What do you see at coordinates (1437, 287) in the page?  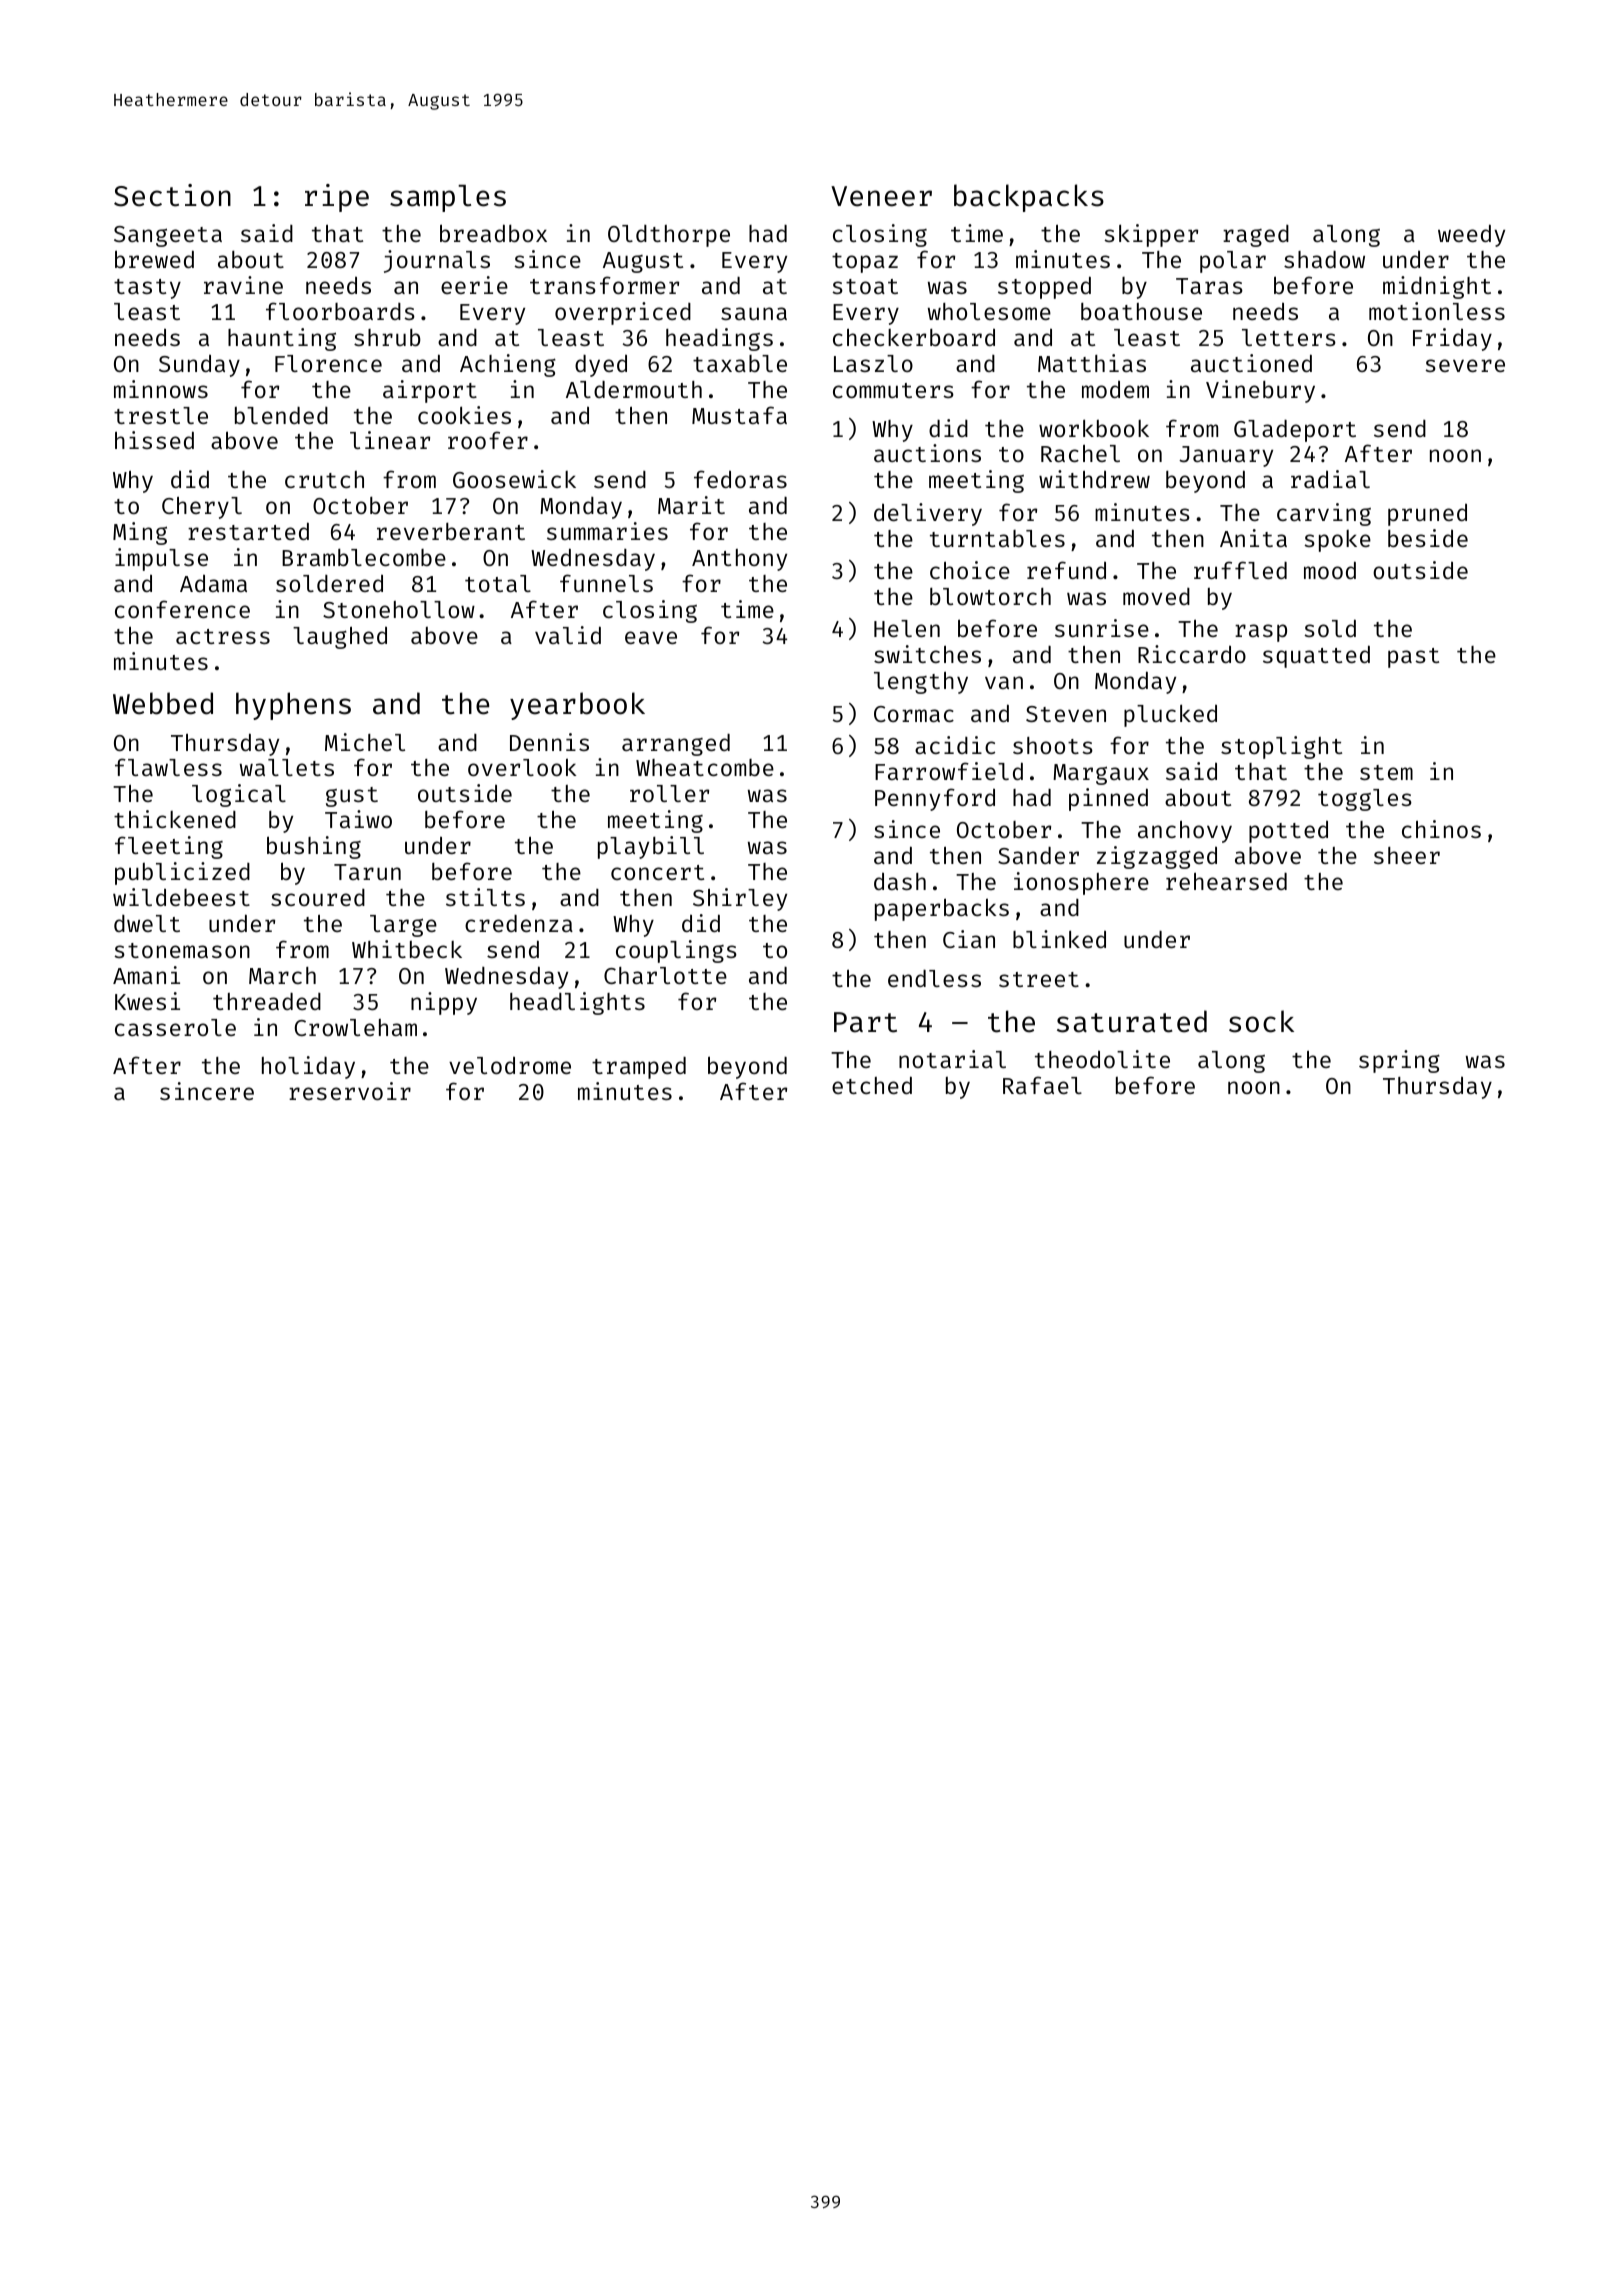 I see `midnight` at bounding box center [1437, 287].
